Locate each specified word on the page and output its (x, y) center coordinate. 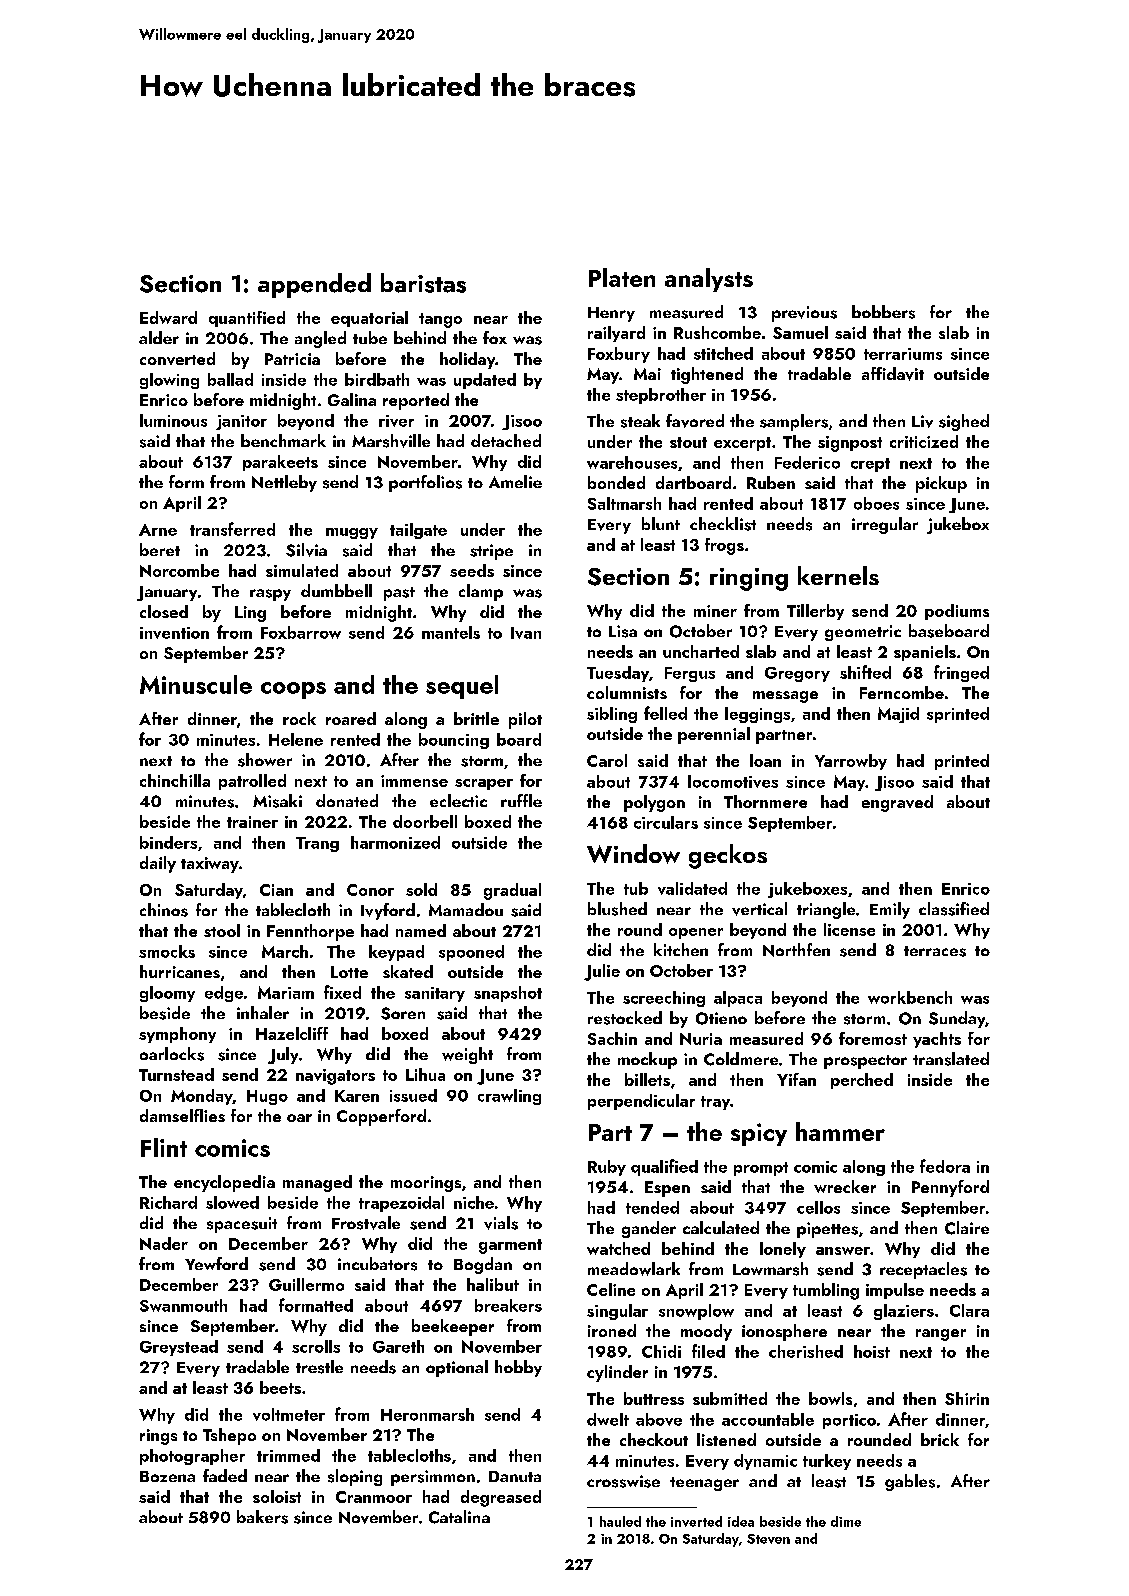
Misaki (277, 801)
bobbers (883, 312)
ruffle (521, 800)
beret (160, 549)
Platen (622, 277)
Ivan (526, 633)
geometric (863, 633)
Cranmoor (374, 1497)
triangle (826, 910)
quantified (247, 319)
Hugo (267, 1097)
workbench (910, 997)
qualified (664, 1167)
